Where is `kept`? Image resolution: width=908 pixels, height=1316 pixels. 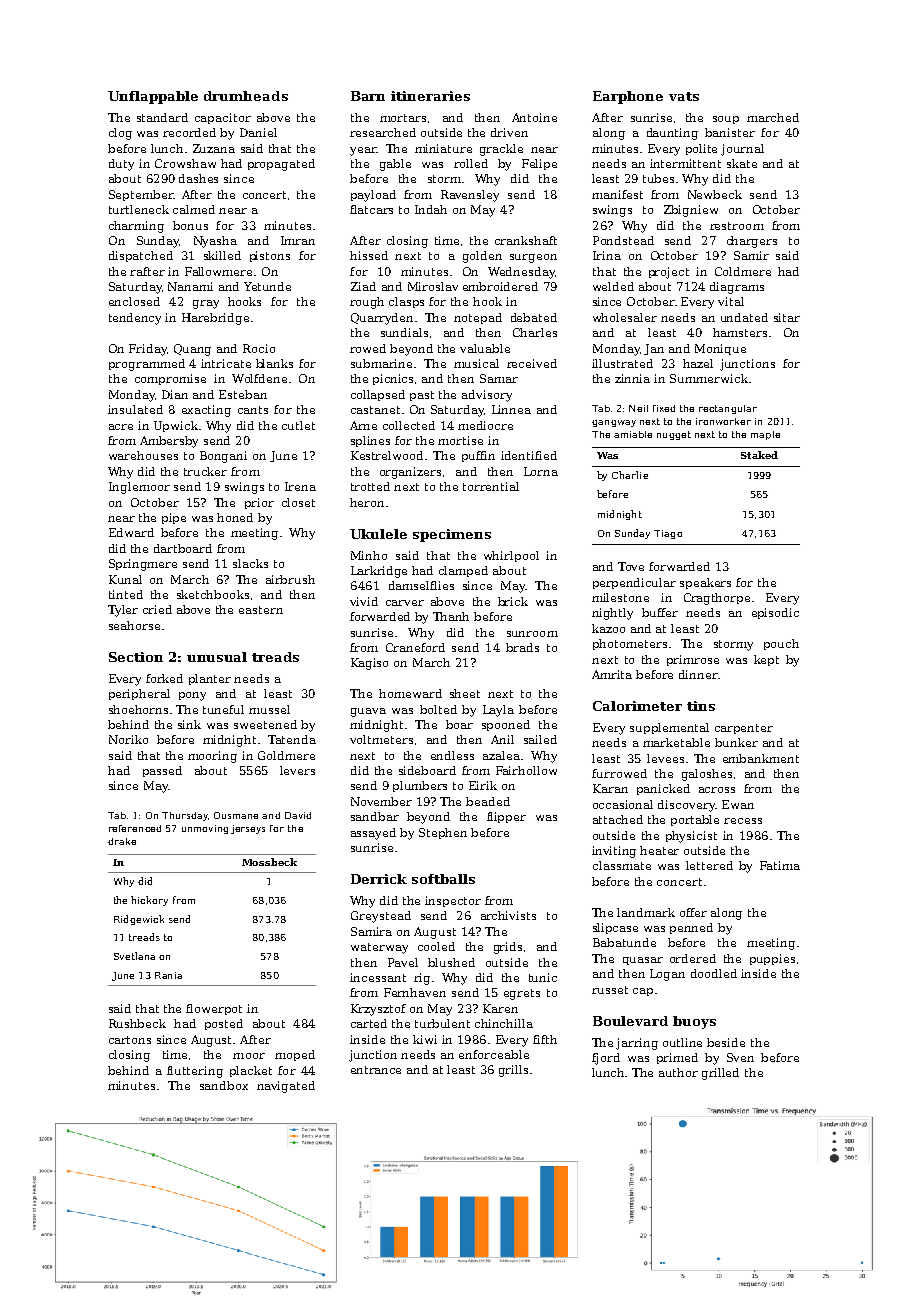 kept is located at coordinates (766, 660).
